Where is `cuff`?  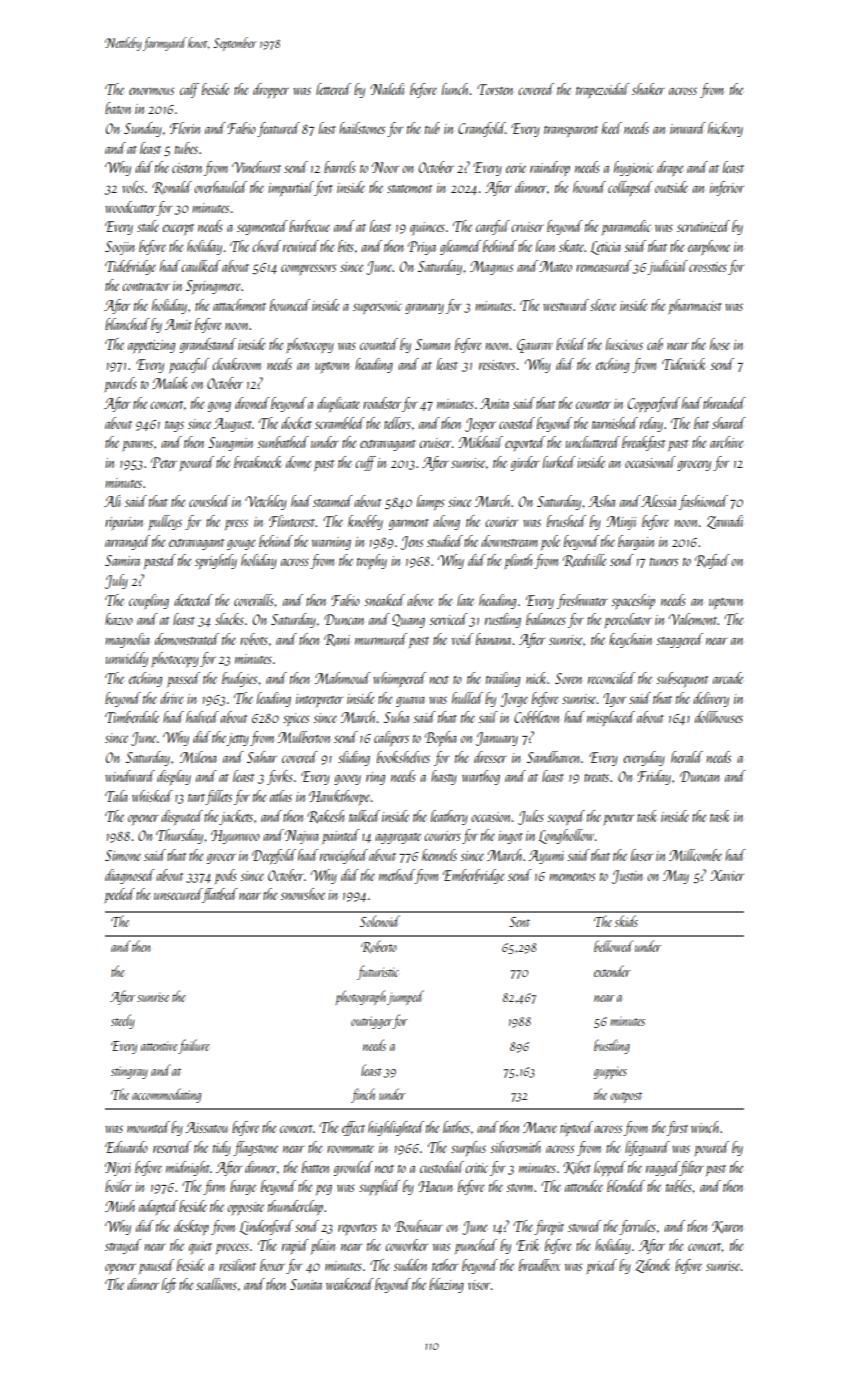
cuff is located at coordinates (365, 463).
